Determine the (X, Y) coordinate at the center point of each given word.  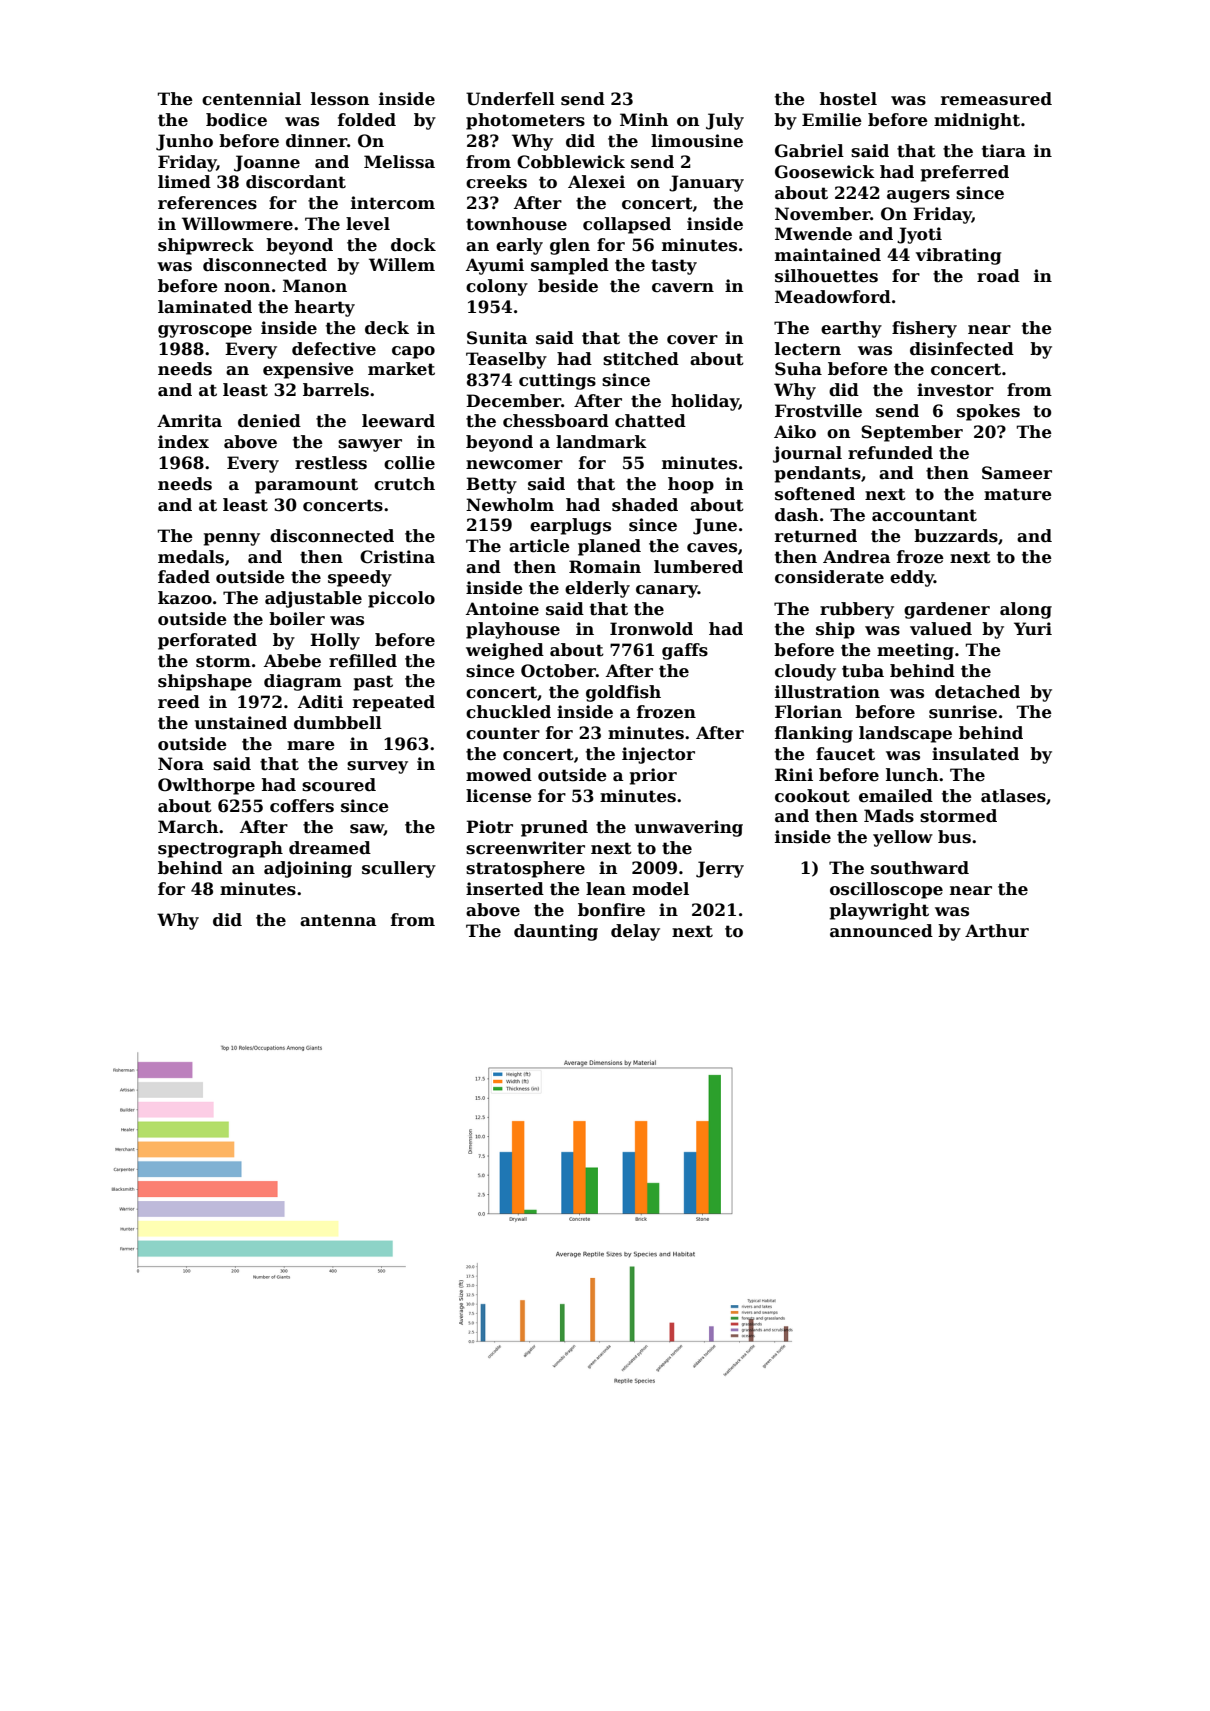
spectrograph (220, 849)
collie (409, 463)
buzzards (956, 536)
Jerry (720, 869)
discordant (296, 182)
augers (918, 196)
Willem (402, 265)
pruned (554, 828)
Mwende (813, 234)
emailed (896, 796)
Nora (181, 764)
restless (331, 463)
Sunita (497, 338)
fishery (924, 329)
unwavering (689, 828)
